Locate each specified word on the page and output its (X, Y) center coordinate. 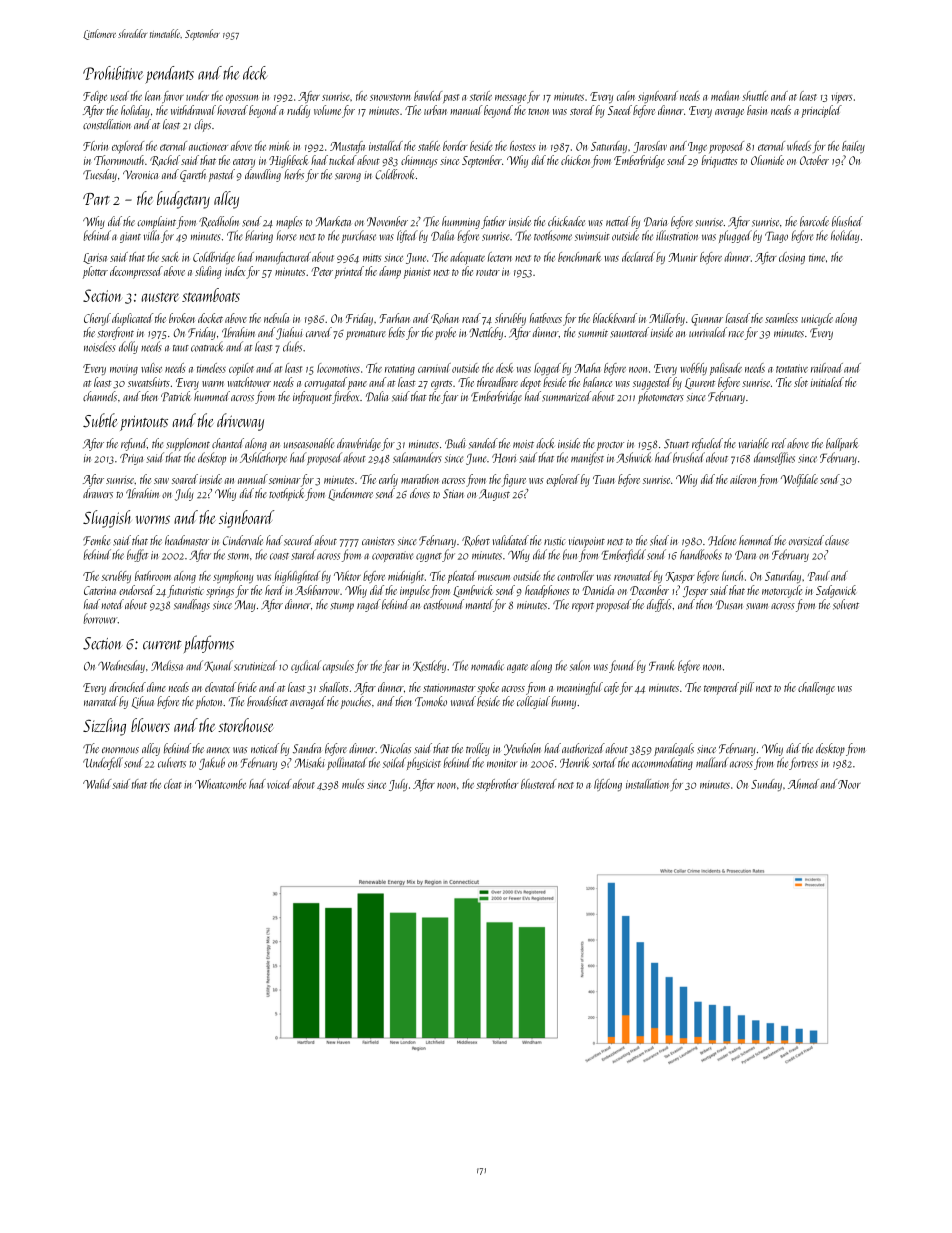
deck (255, 73)
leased (737, 318)
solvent (846, 604)
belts (396, 332)
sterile (481, 96)
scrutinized (255, 665)
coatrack (207, 346)
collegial (533, 702)
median (725, 96)
